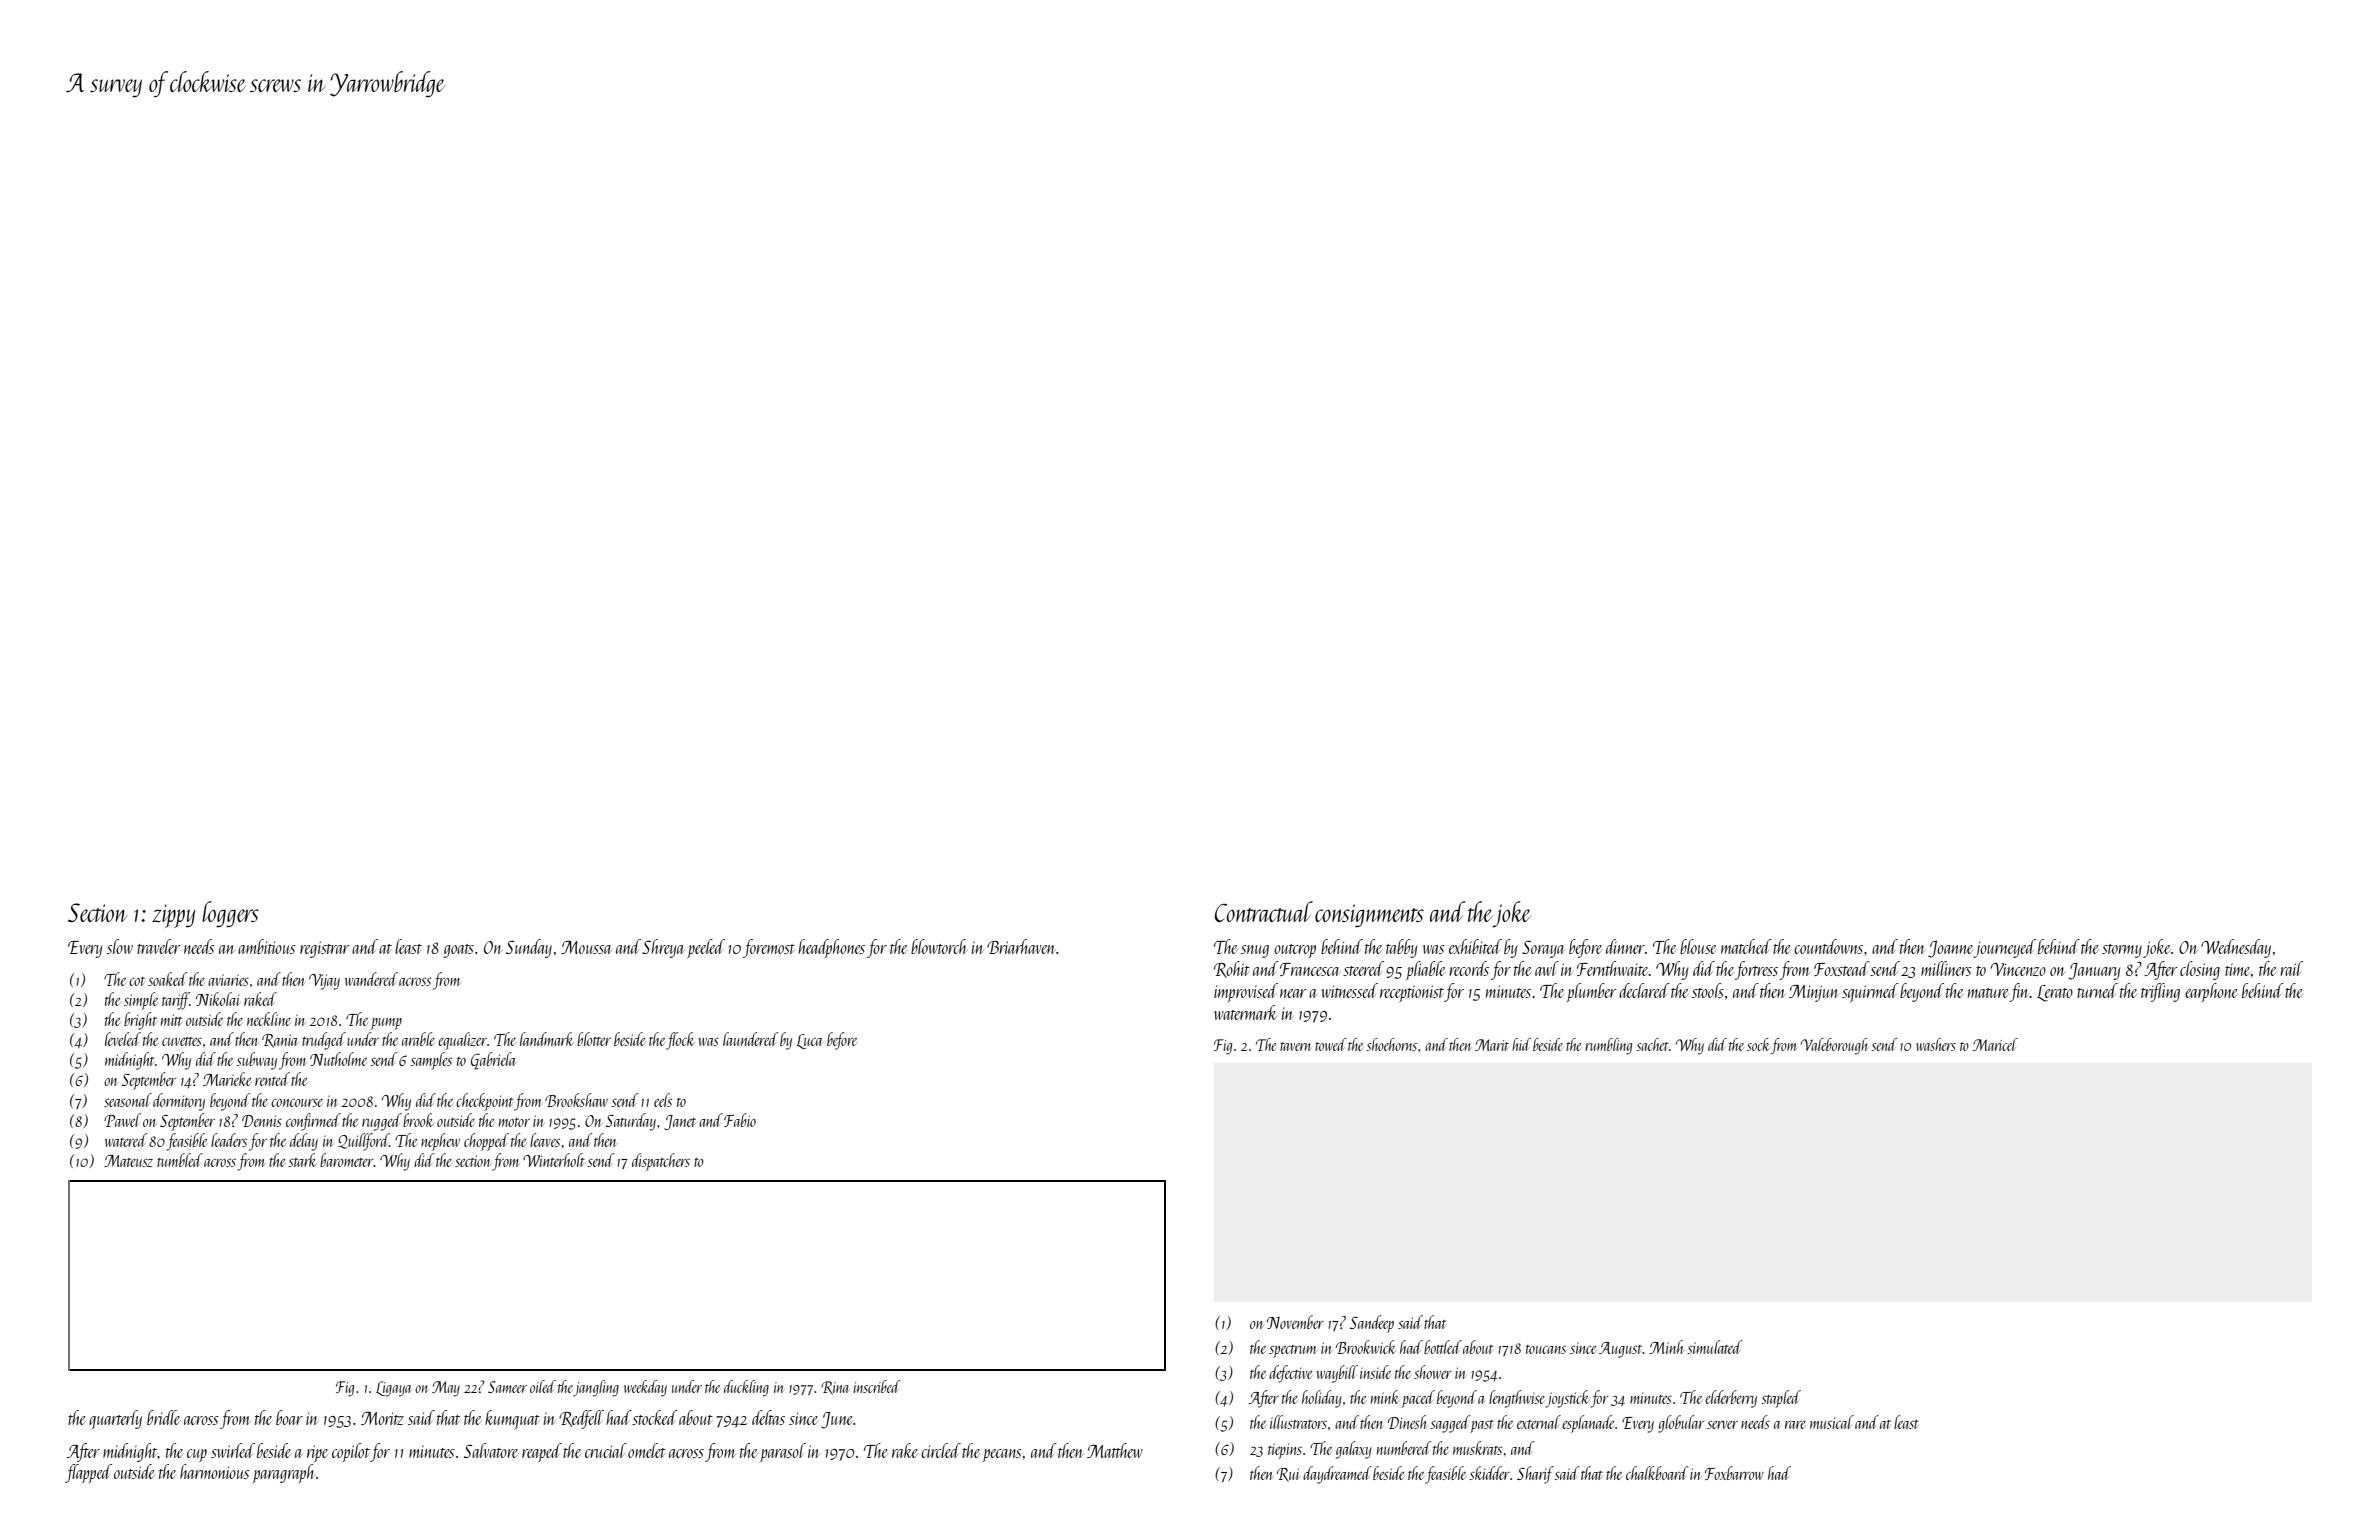  What do you see at coordinates (663, 1100) in the screenshot?
I see `eels` at bounding box center [663, 1100].
